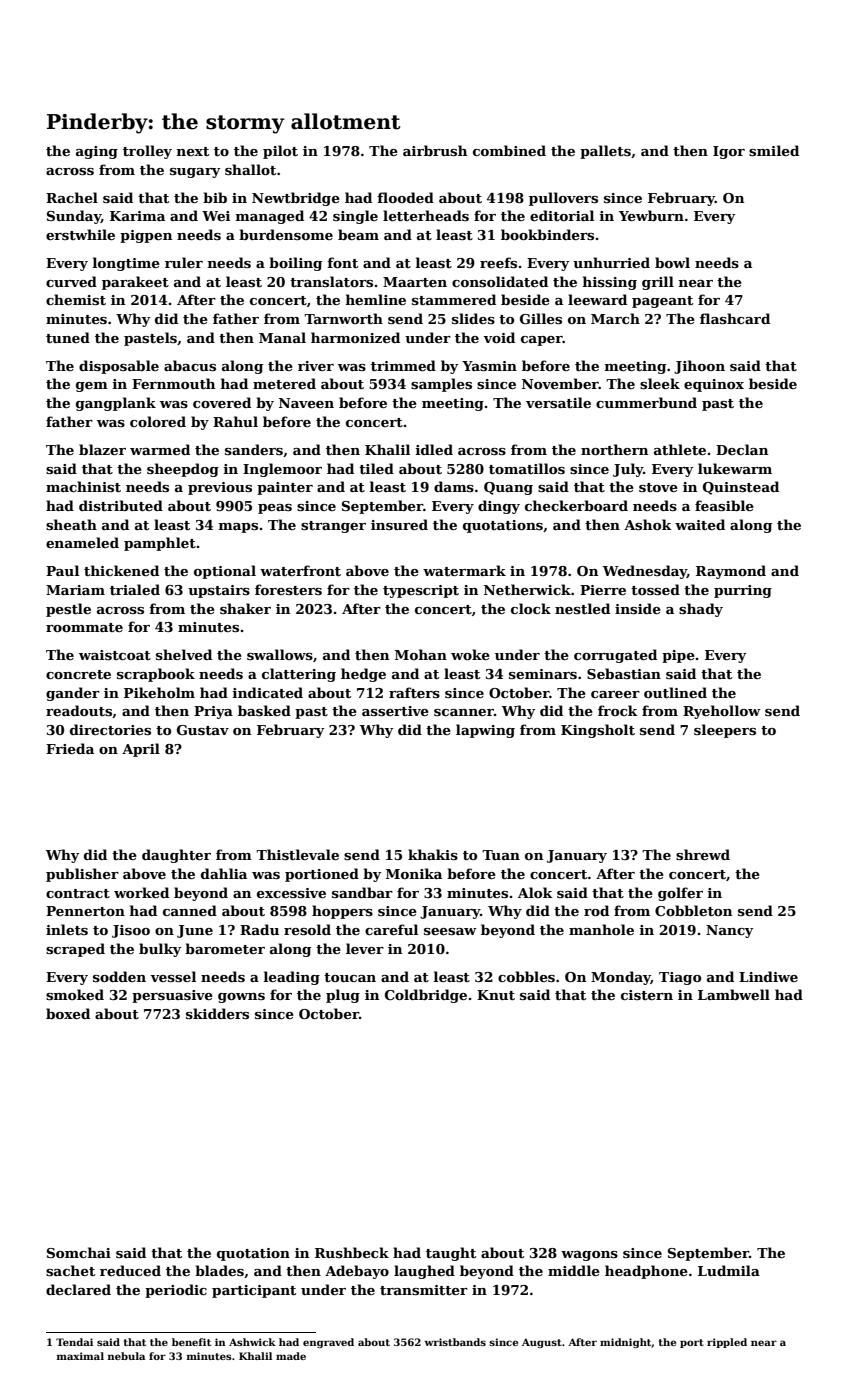  I want to click on made, so click(291, 1356).
